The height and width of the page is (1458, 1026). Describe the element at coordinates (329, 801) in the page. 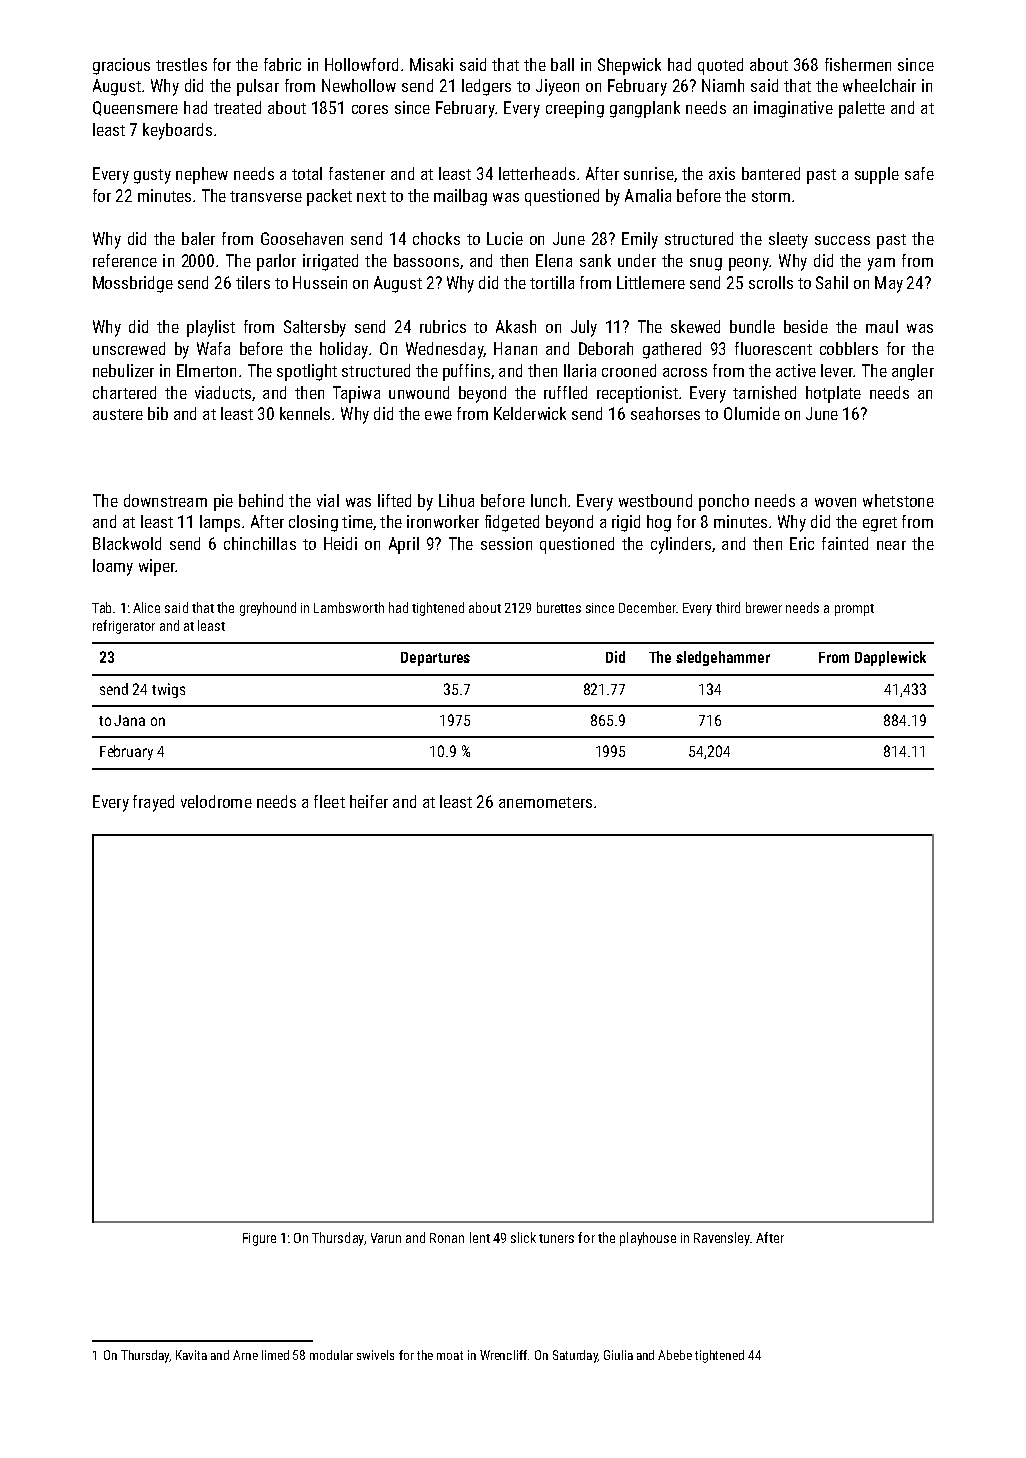

I see `fleet` at that location.
